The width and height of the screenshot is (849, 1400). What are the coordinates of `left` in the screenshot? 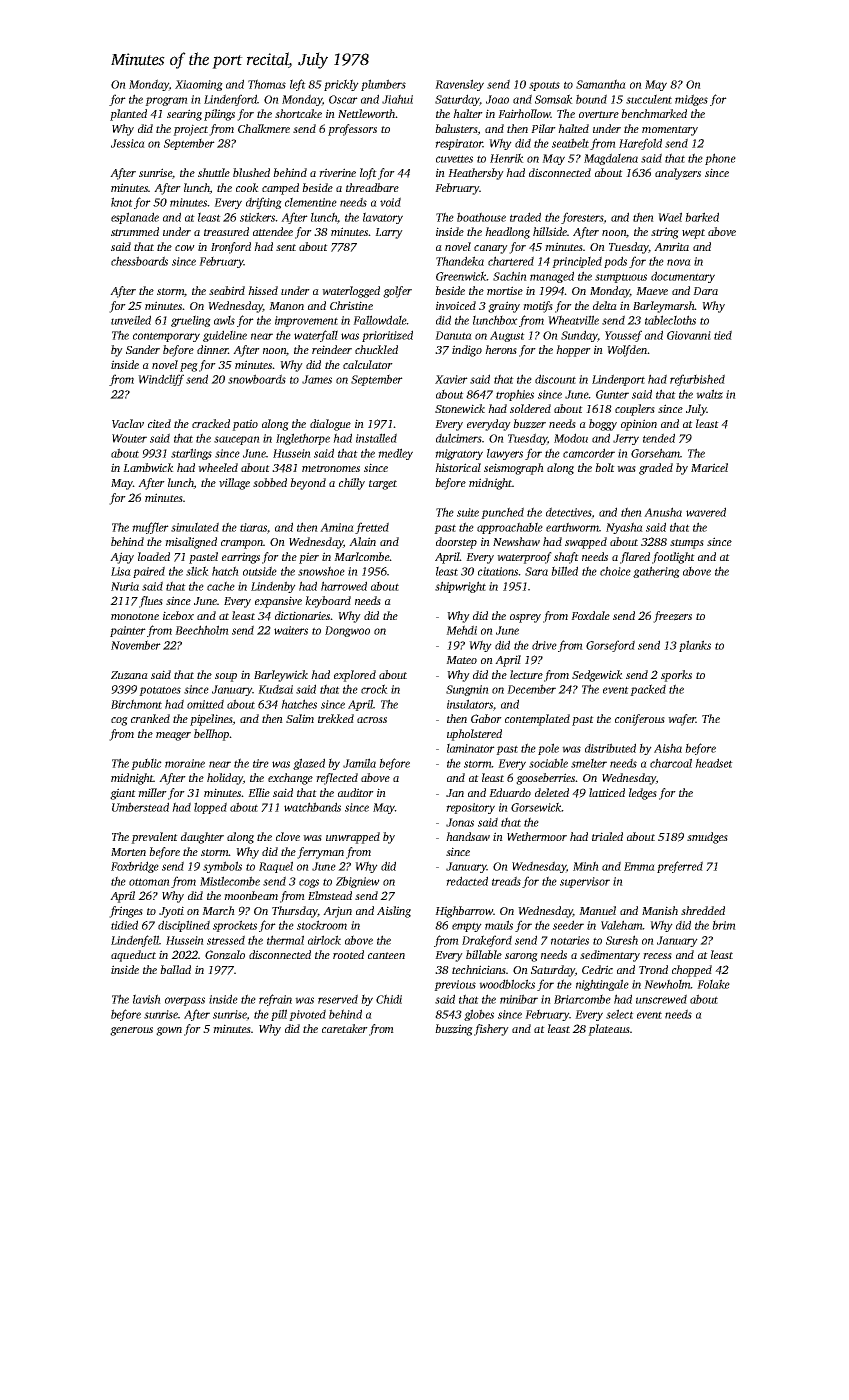 It's located at (298, 85).
